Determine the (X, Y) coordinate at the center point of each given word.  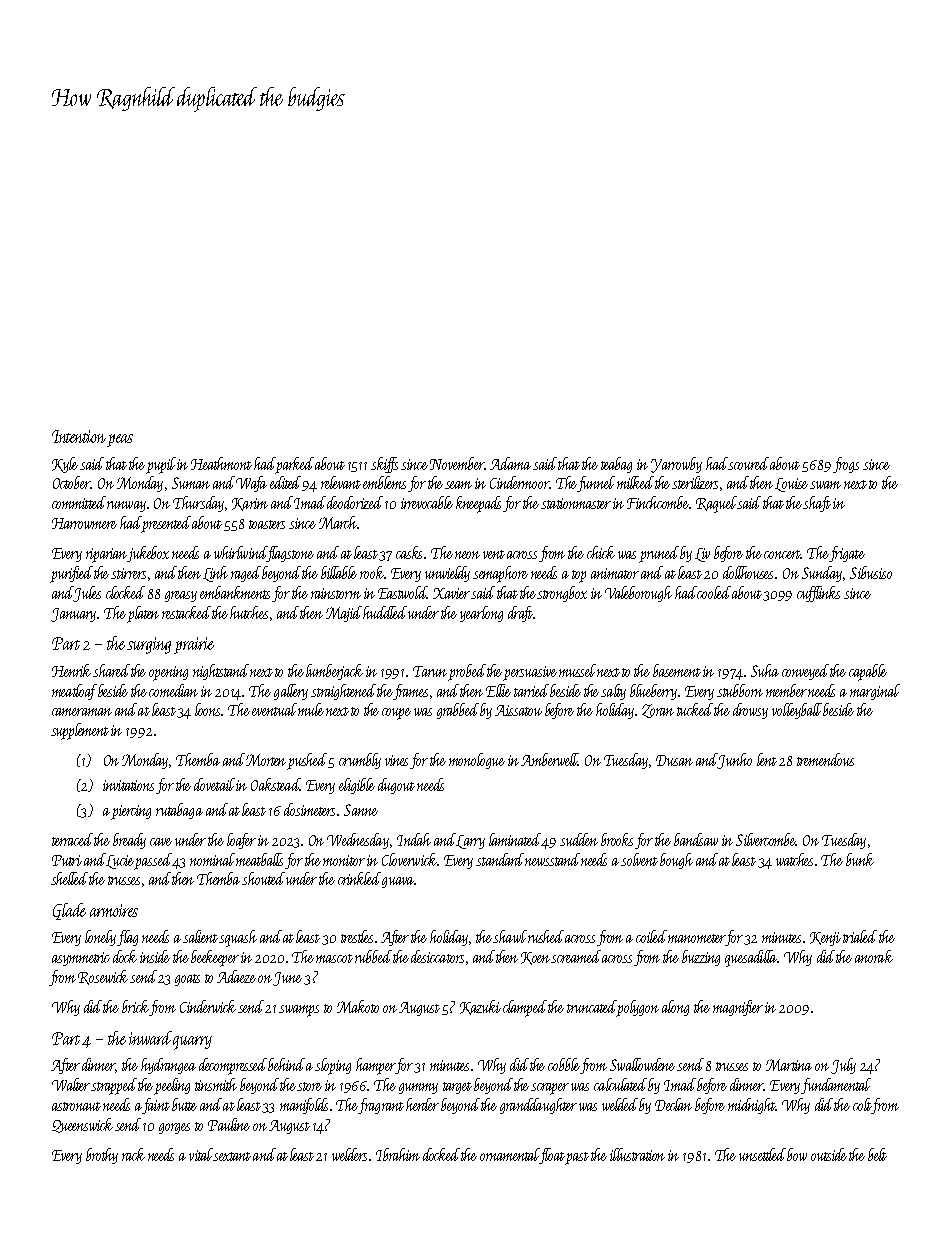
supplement (80, 731)
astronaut (76, 1106)
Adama (510, 463)
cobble (564, 1064)
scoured (749, 463)
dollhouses (748, 572)
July (843, 1066)
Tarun (430, 671)
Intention (79, 436)
